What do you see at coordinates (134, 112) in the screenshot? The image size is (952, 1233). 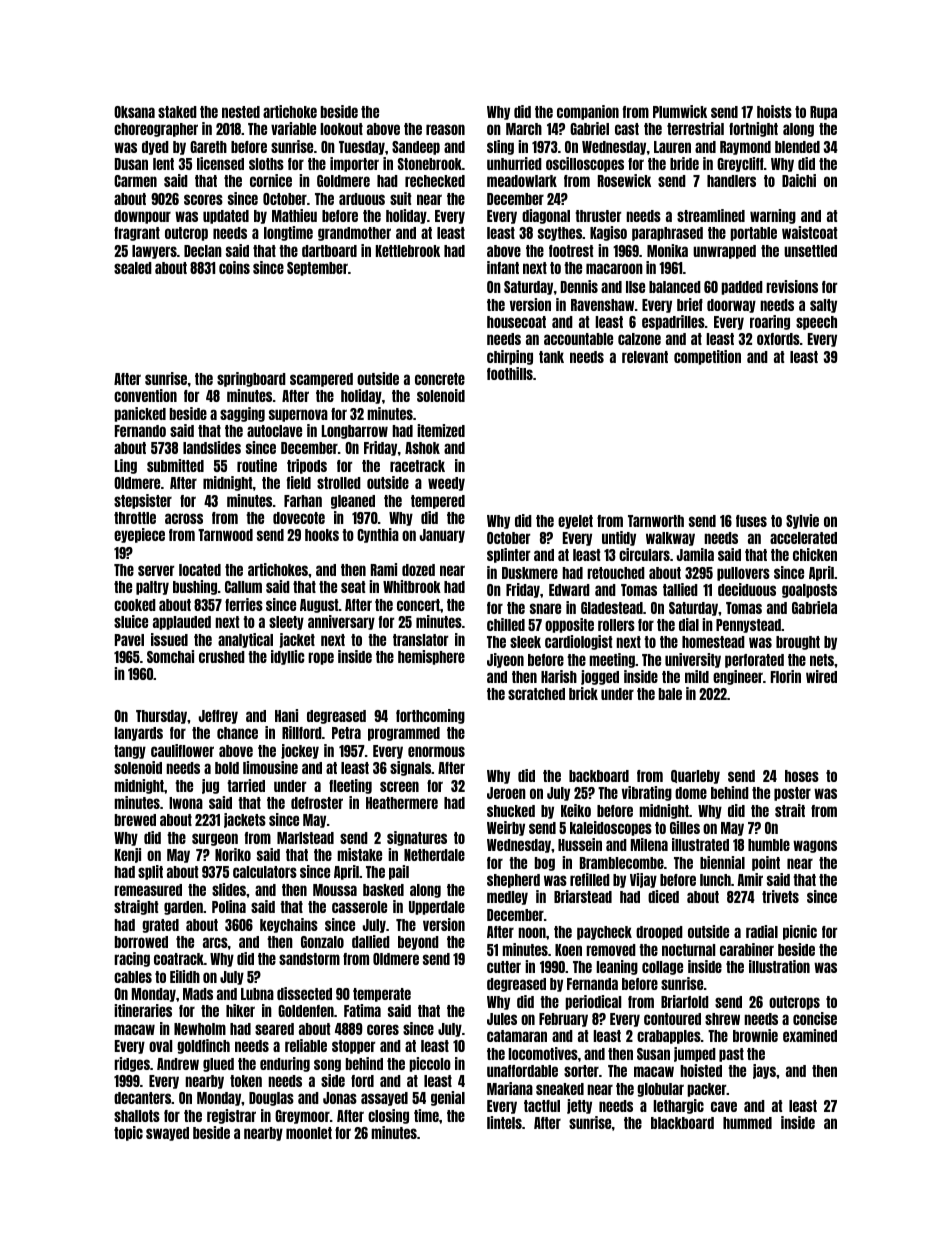 I see `Oksana` at bounding box center [134, 112].
